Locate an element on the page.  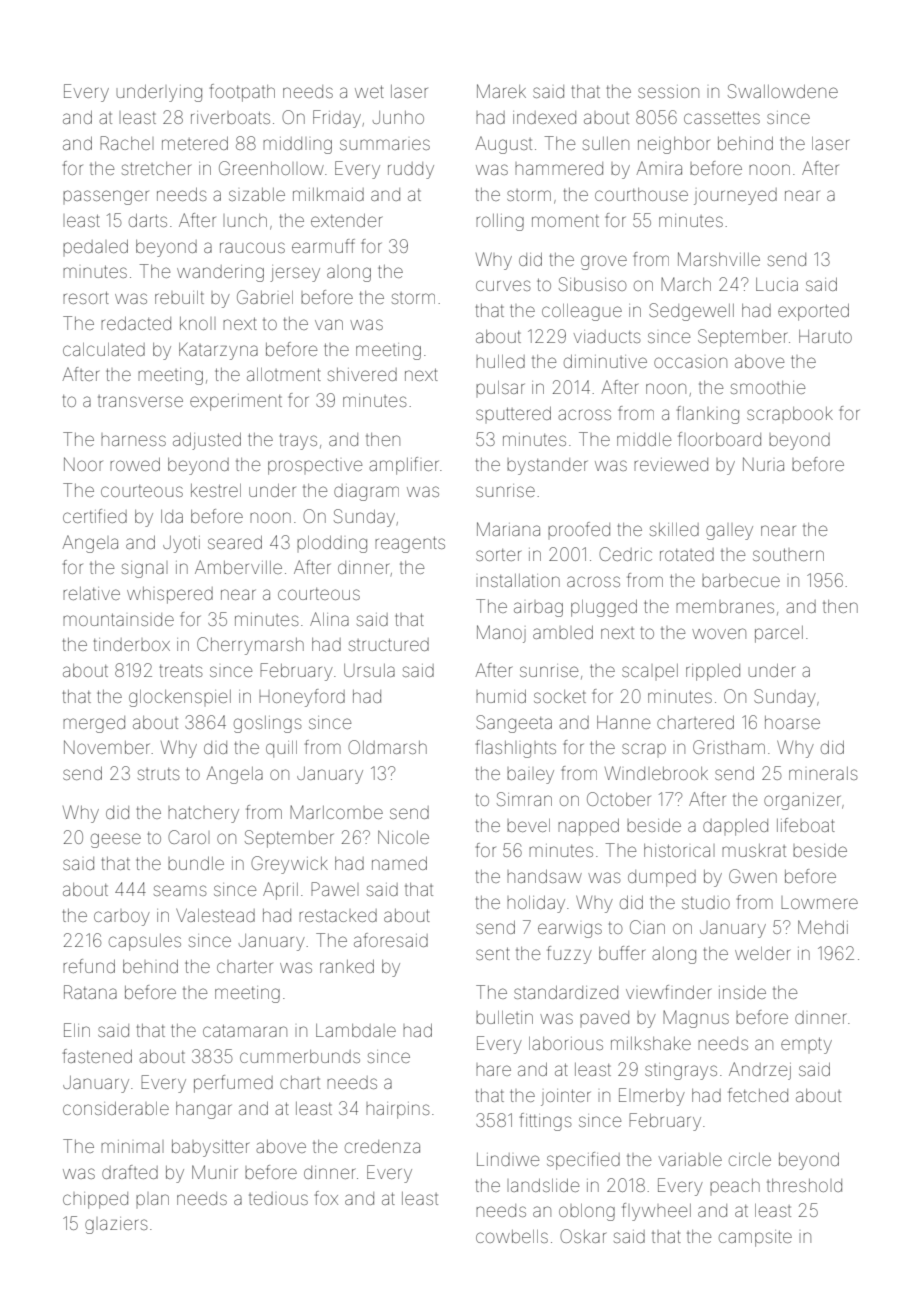
Junho is located at coordinates (398, 117).
